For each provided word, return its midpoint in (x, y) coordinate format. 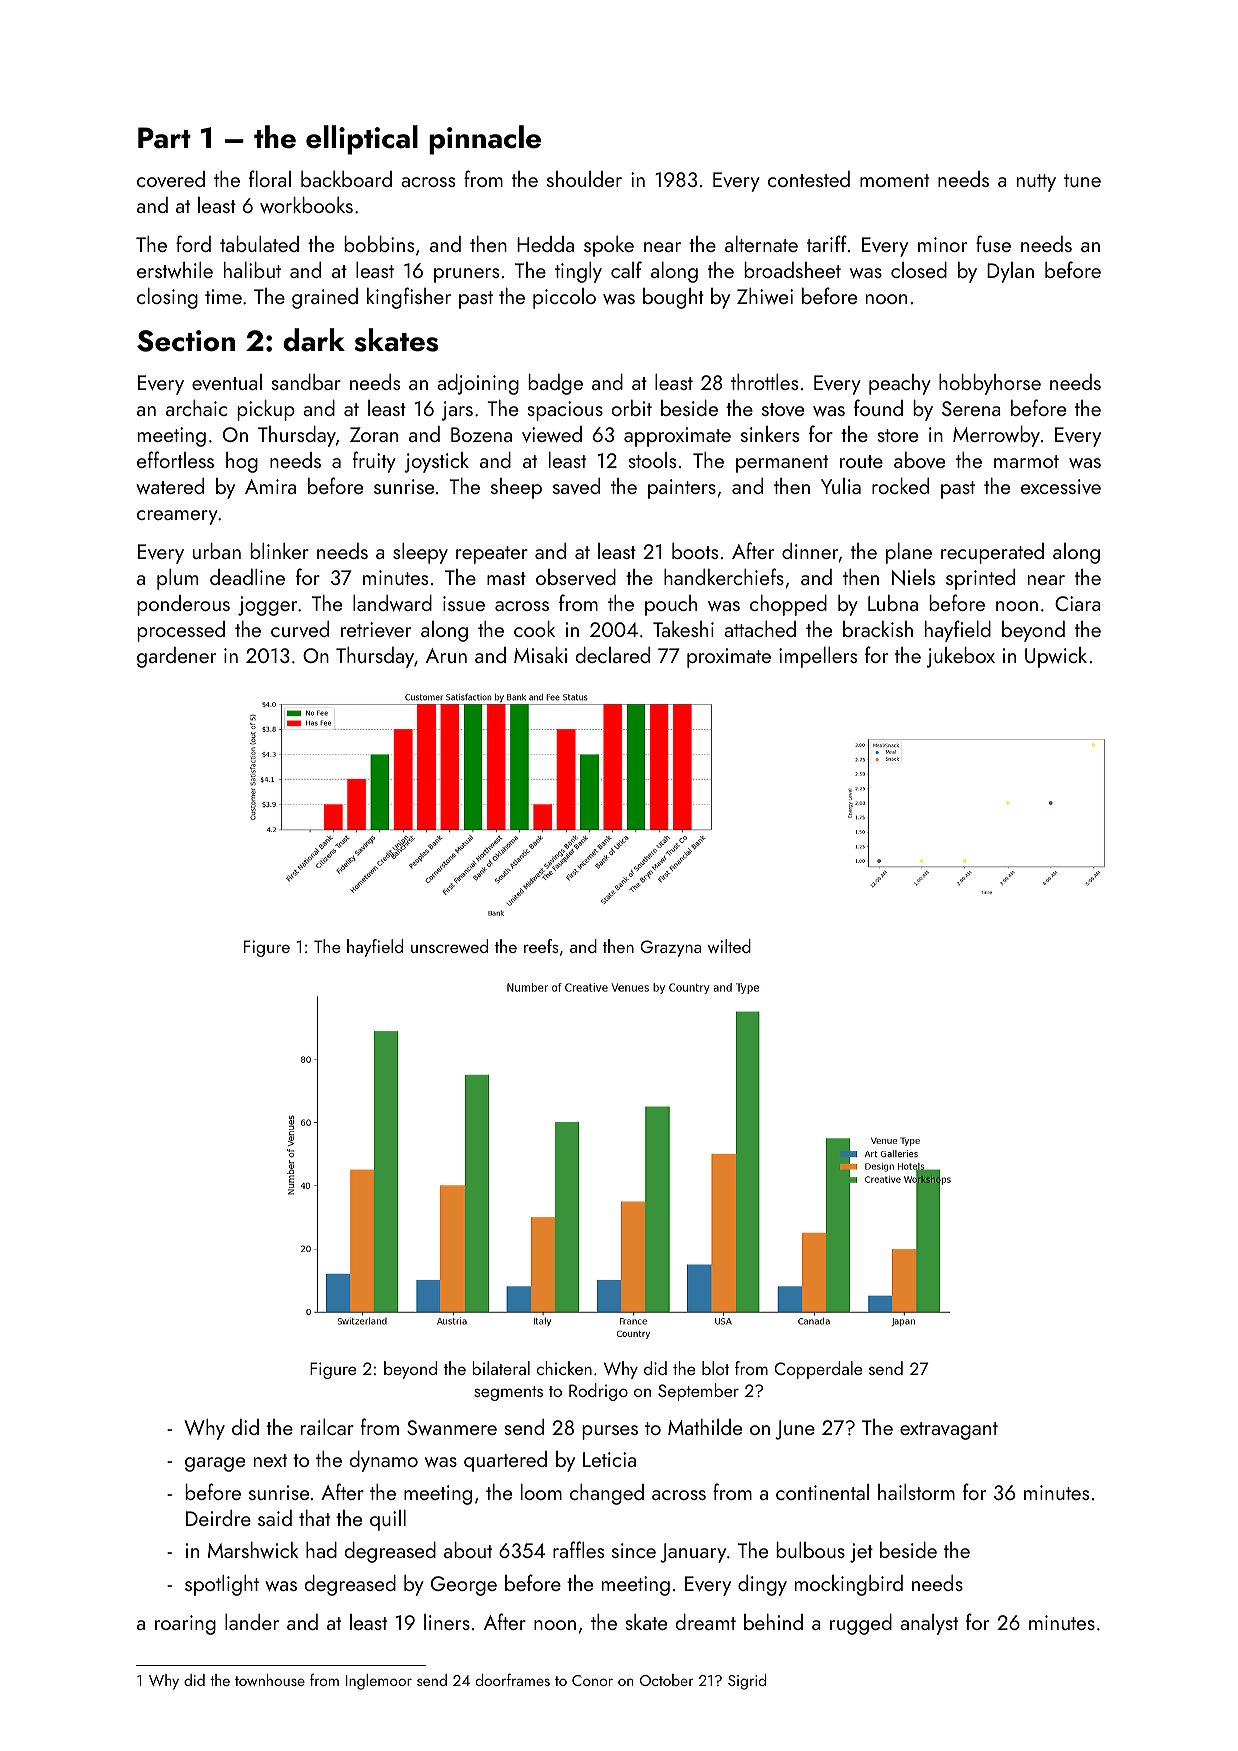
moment (894, 180)
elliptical (362, 140)
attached (760, 629)
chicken (564, 1368)
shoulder (584, 179)
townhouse (270, 1680)
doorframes (513, 1679)
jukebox (960, 657)
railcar (327, 1427)
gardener (176, 657)
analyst (929, 1624)
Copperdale (818, 1370)
